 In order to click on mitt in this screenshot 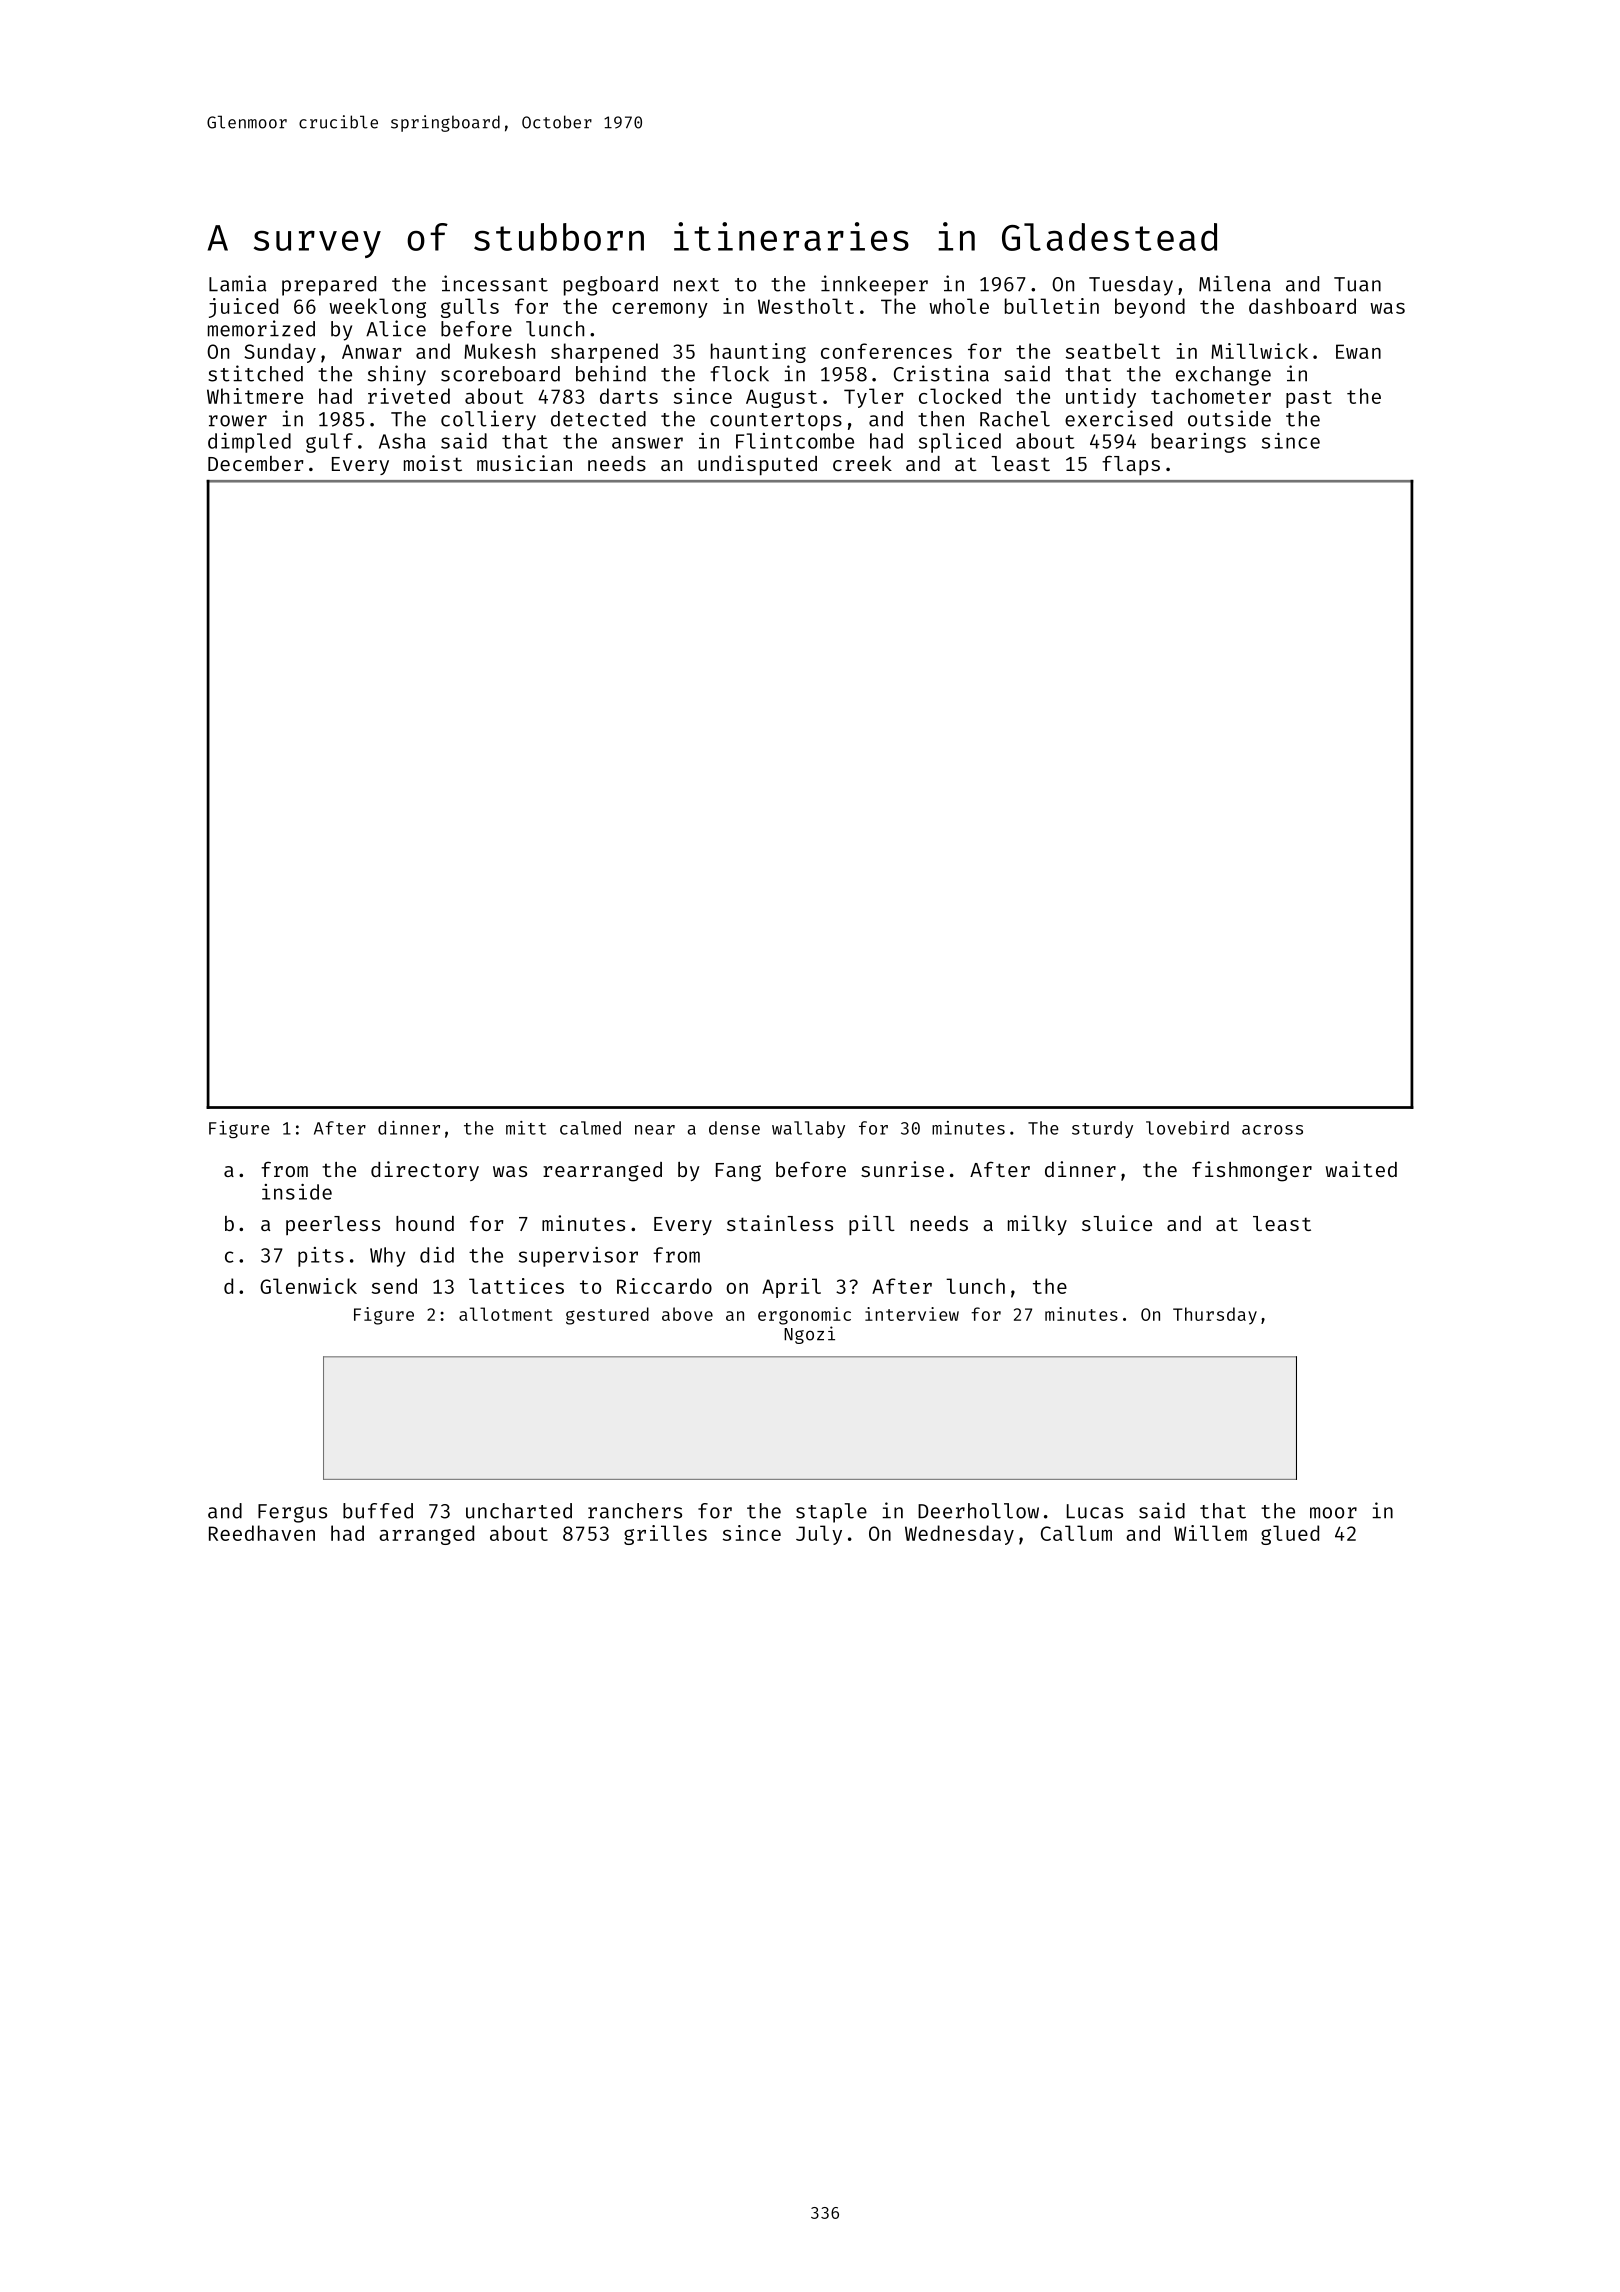, I will do `click(526, 1128)`.
